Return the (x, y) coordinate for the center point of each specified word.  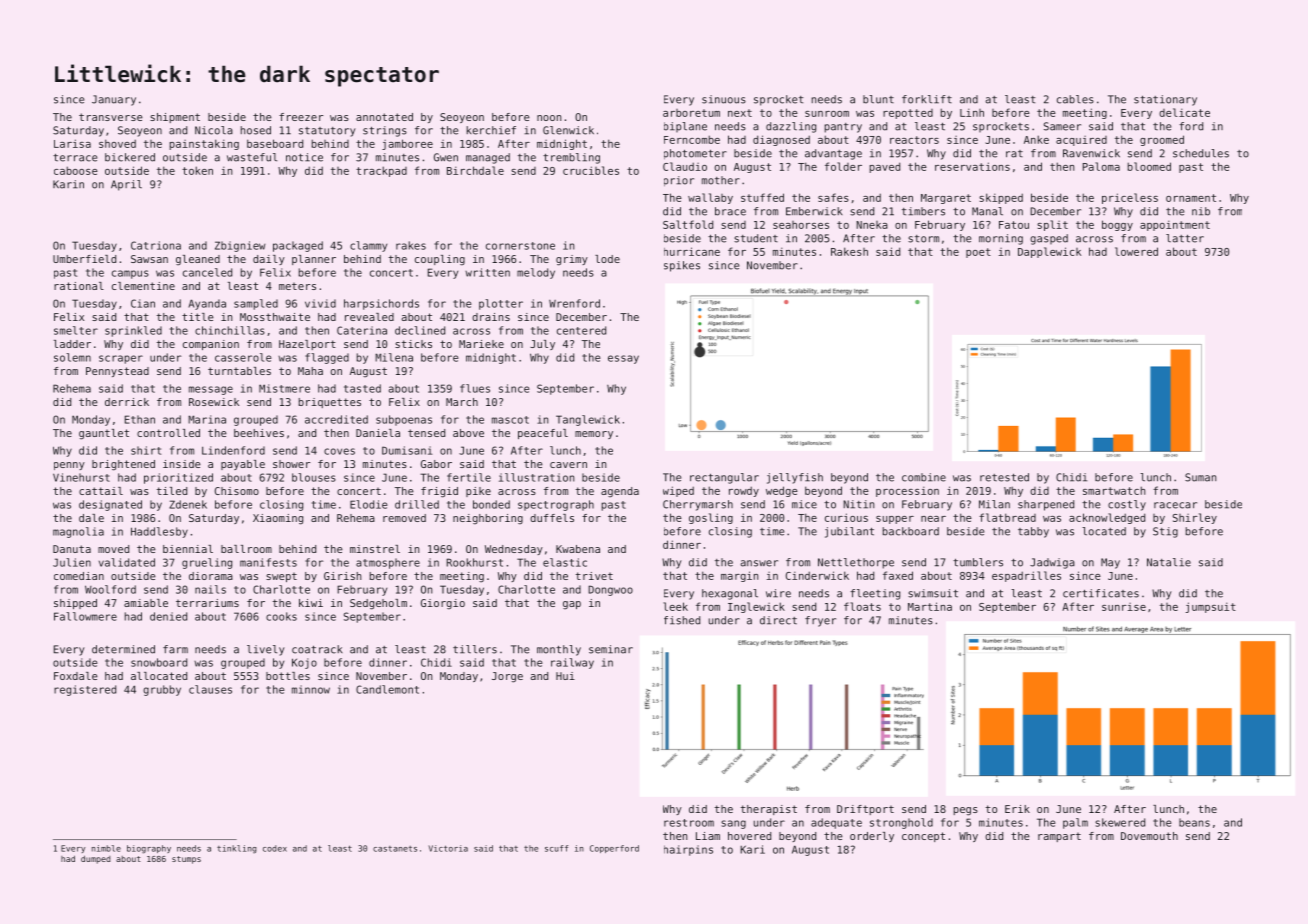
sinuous (724, 99)
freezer (301, 117)
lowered (1136, 251)
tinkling (236, 849)
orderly (872, 837)
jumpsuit (1211, 607)
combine (924, 477)
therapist (769, 810)
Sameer (1062, 126)
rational (79, 286)
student (756, 238)
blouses (314, 477)
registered (85, 690)
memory (594, 435)
